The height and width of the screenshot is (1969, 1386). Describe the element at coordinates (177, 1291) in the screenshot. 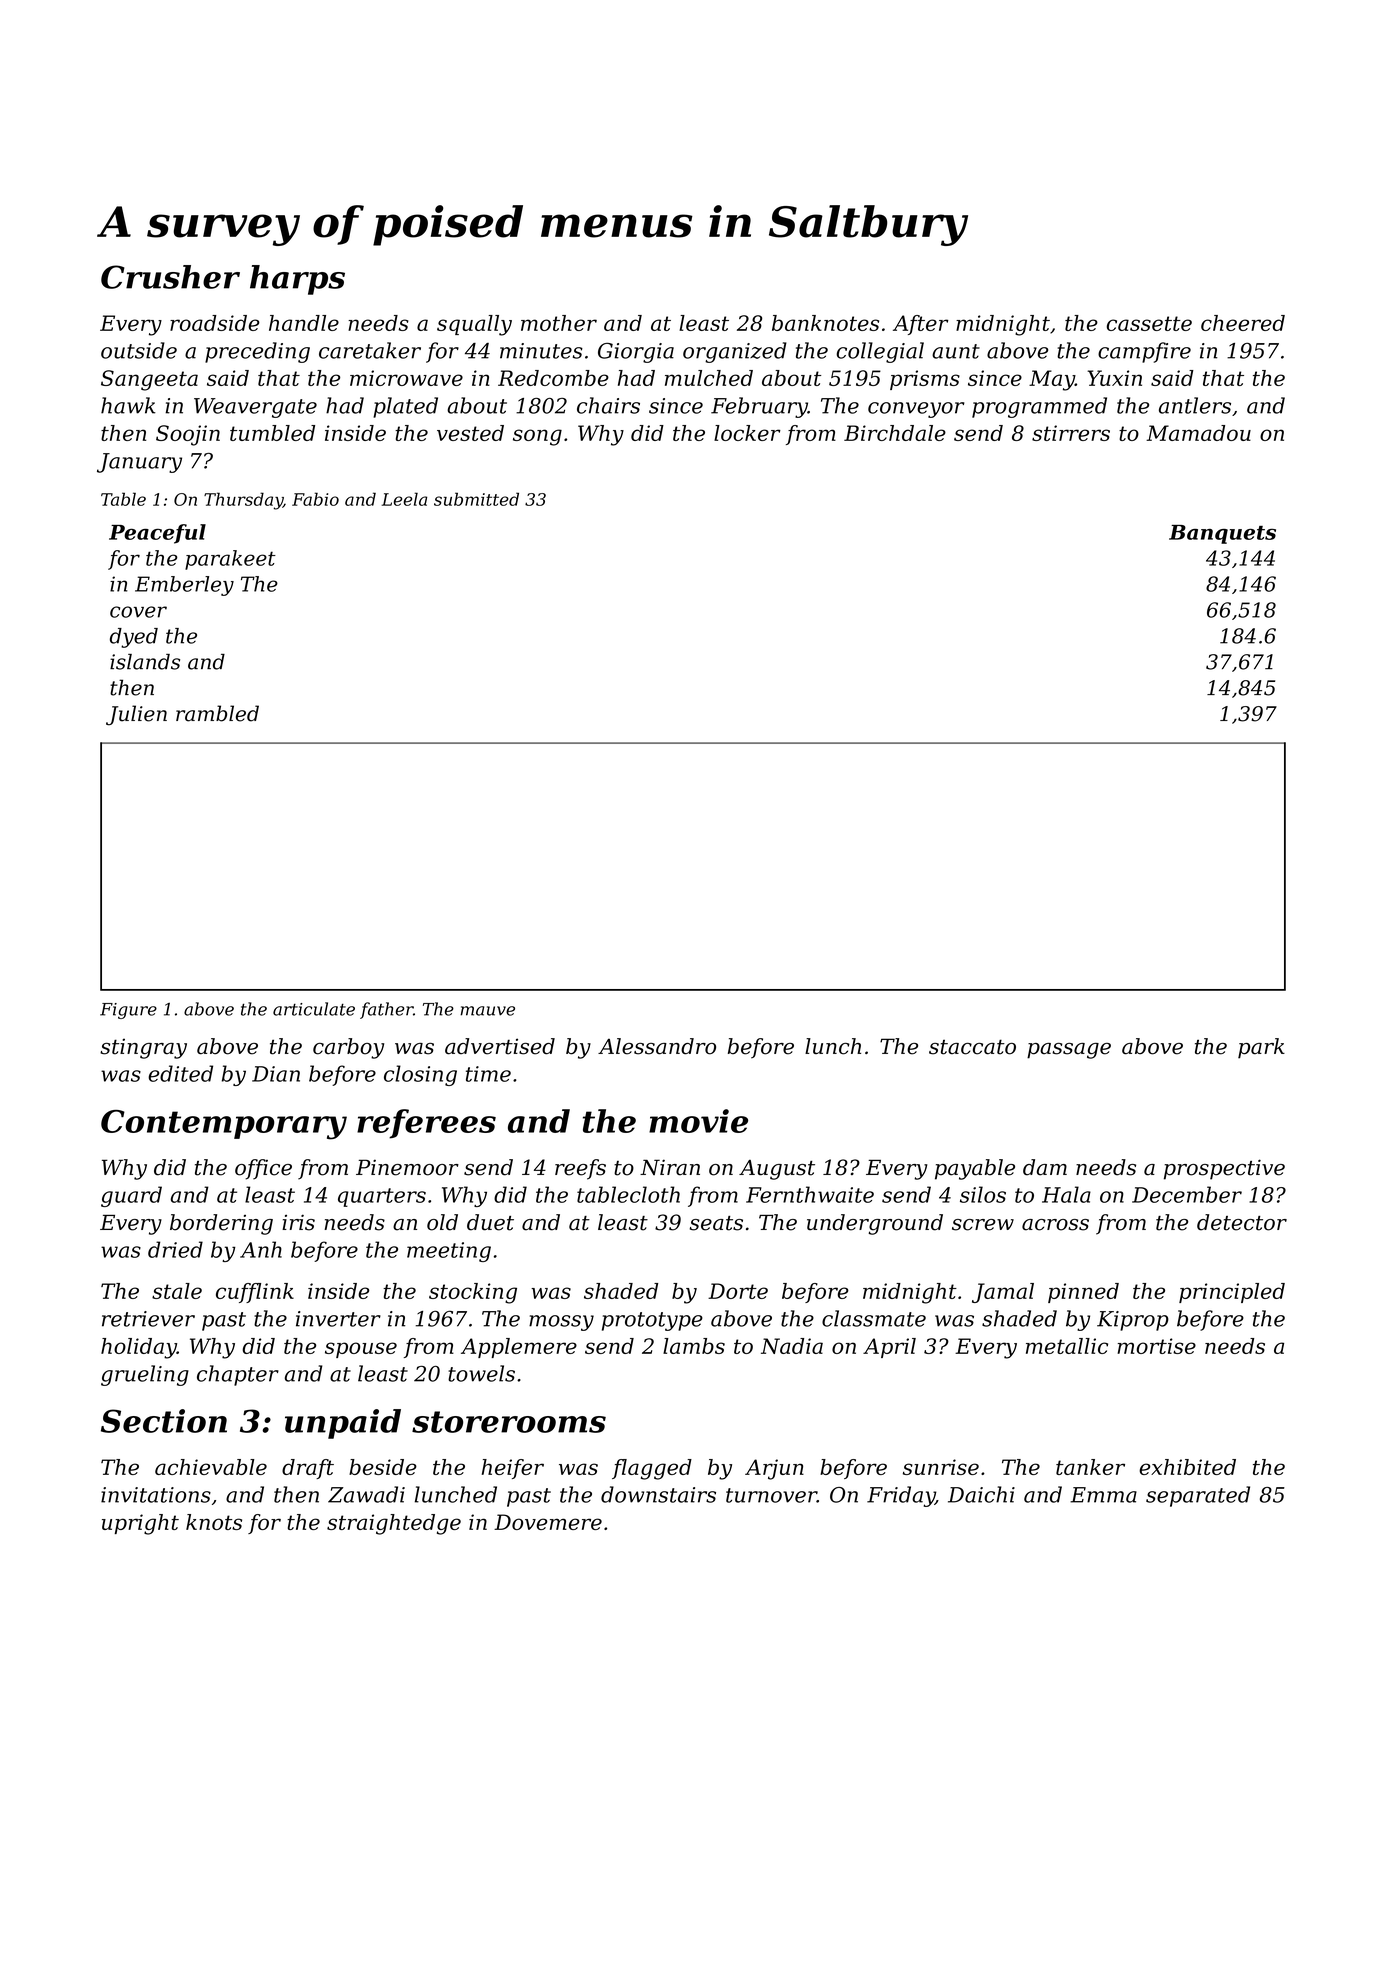

I see `stale` at that location.
